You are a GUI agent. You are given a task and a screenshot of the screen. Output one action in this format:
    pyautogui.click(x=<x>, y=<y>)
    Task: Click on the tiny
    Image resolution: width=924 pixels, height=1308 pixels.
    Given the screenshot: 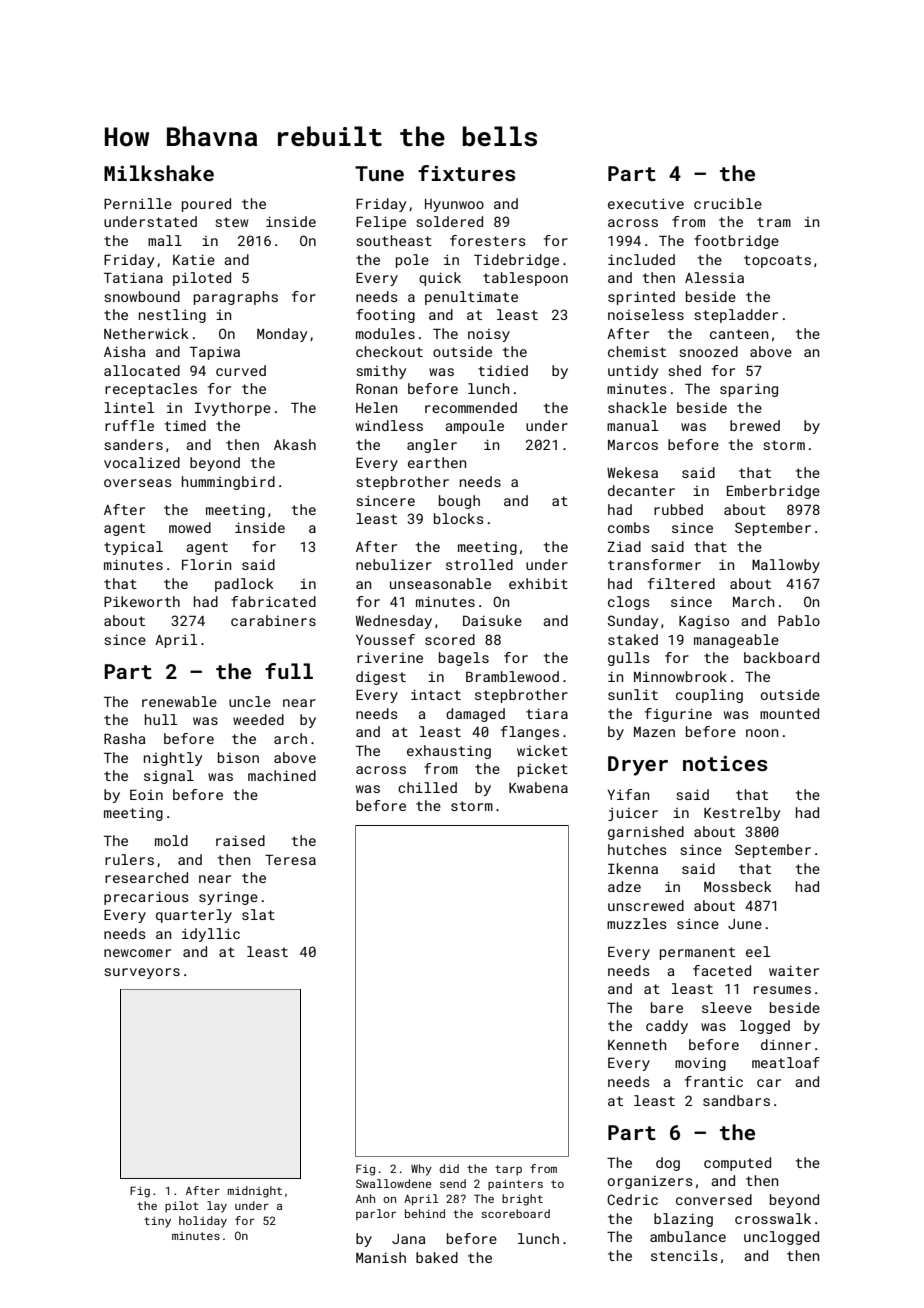 What is the action you would take?
    pyautogui.click(x=157, y=1222)
